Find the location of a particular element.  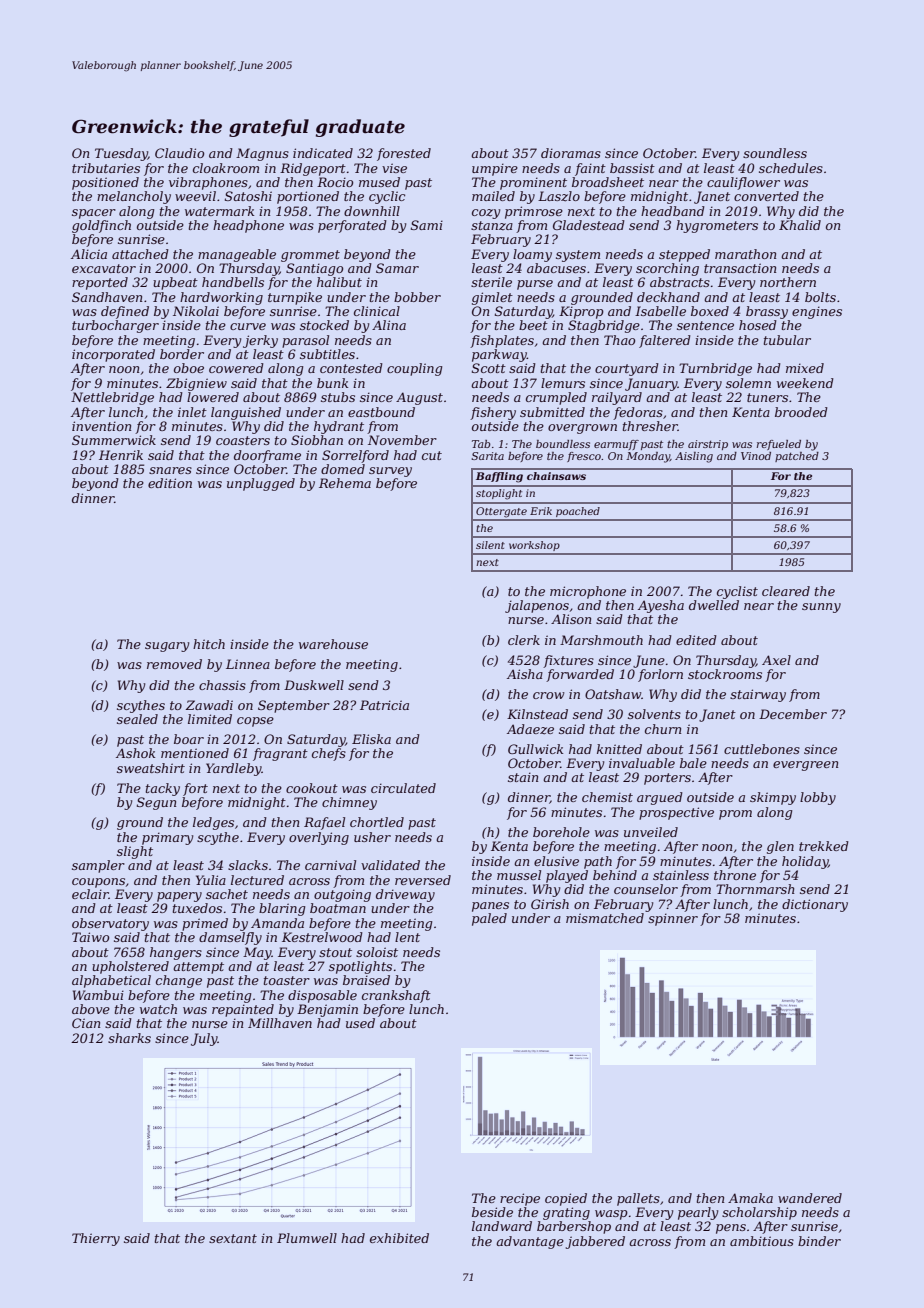

edited is located at coordinates (696, 640).
